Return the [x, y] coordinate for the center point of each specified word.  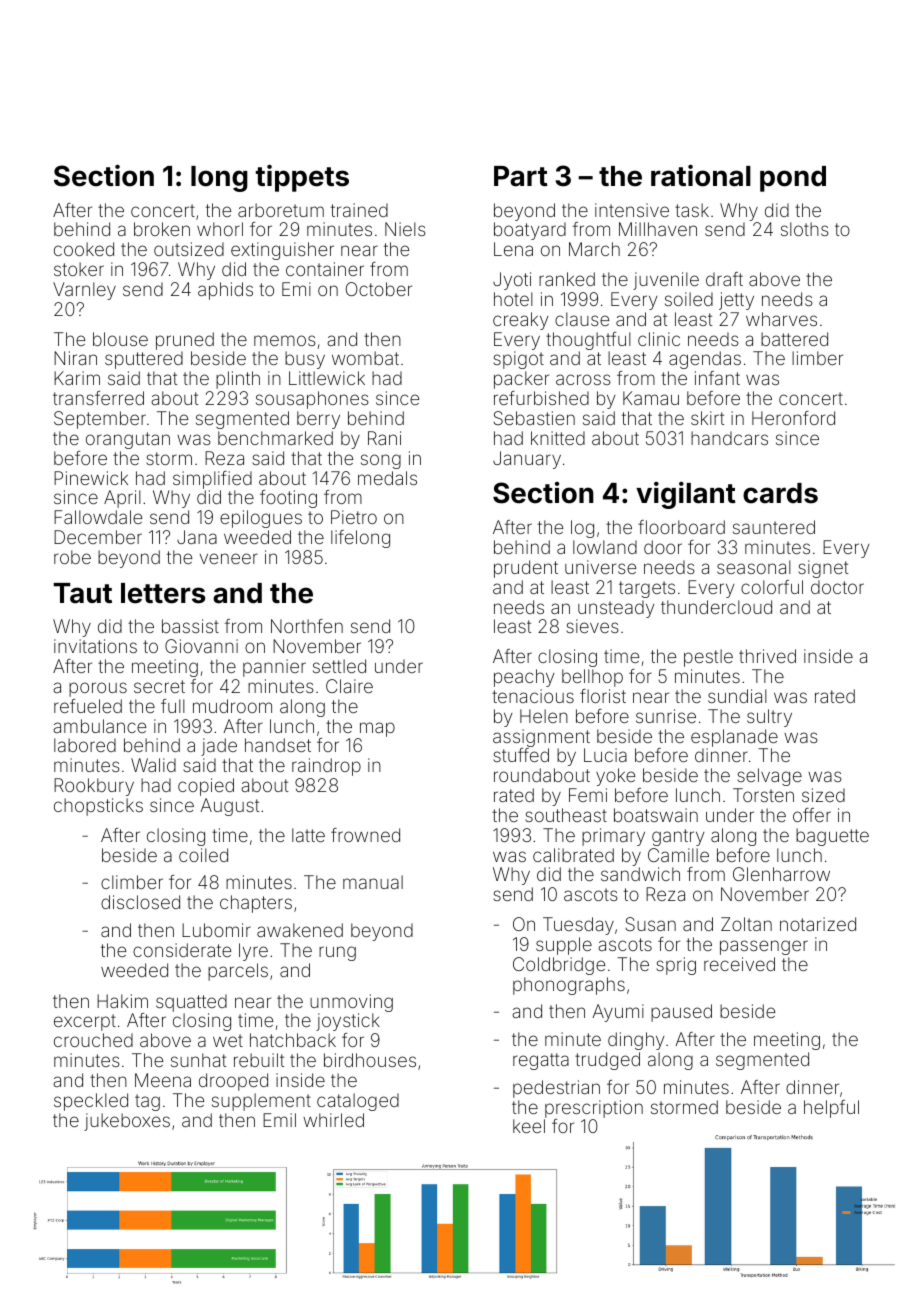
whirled [333, 1120]
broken [162, 229]
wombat [365, 358]
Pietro [354, 517]
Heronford [793, 418]
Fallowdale [98, 517]
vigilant [686, 495]
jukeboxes [127, 1122]
